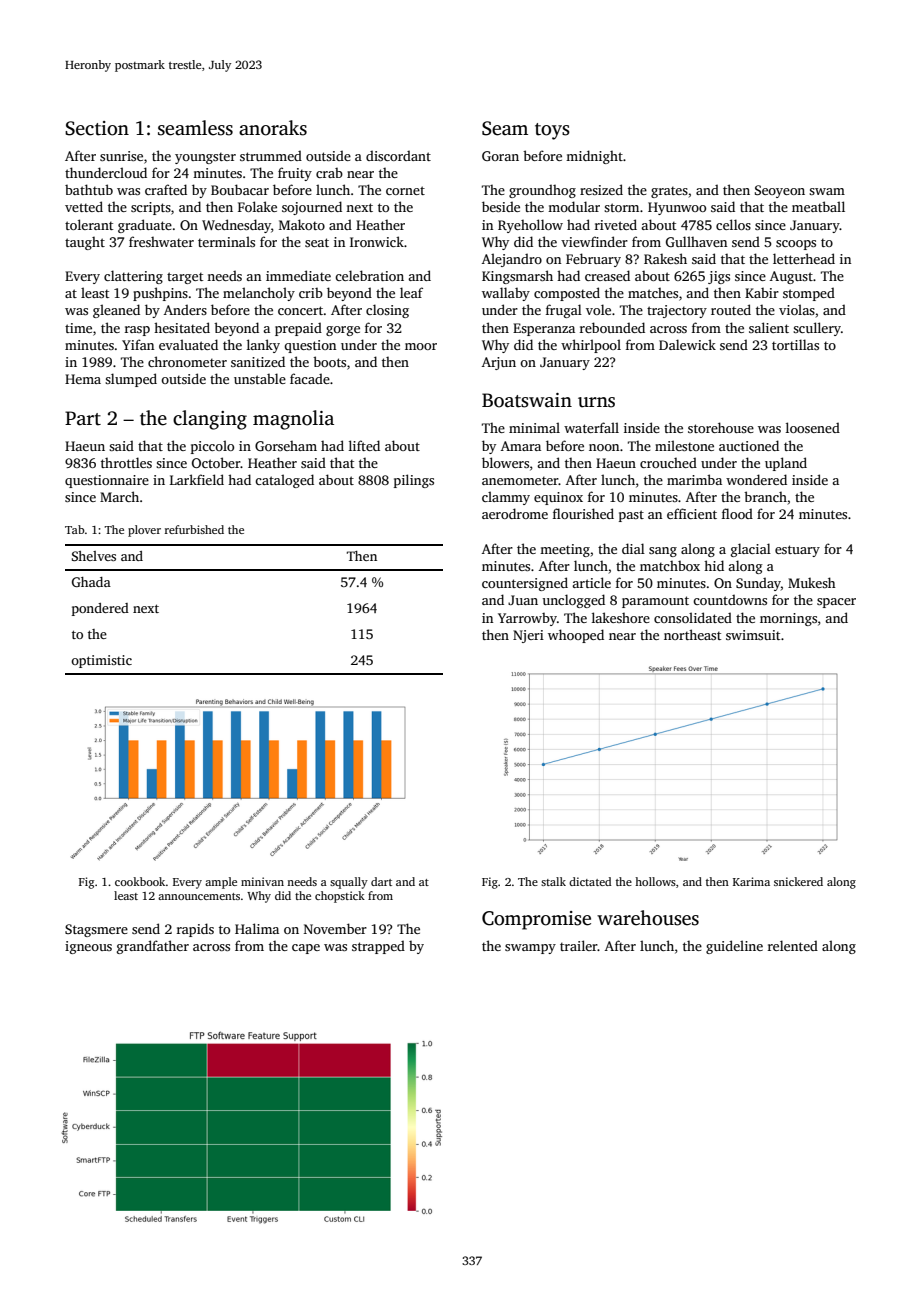  I want to click on Section, so click(97, 128).
